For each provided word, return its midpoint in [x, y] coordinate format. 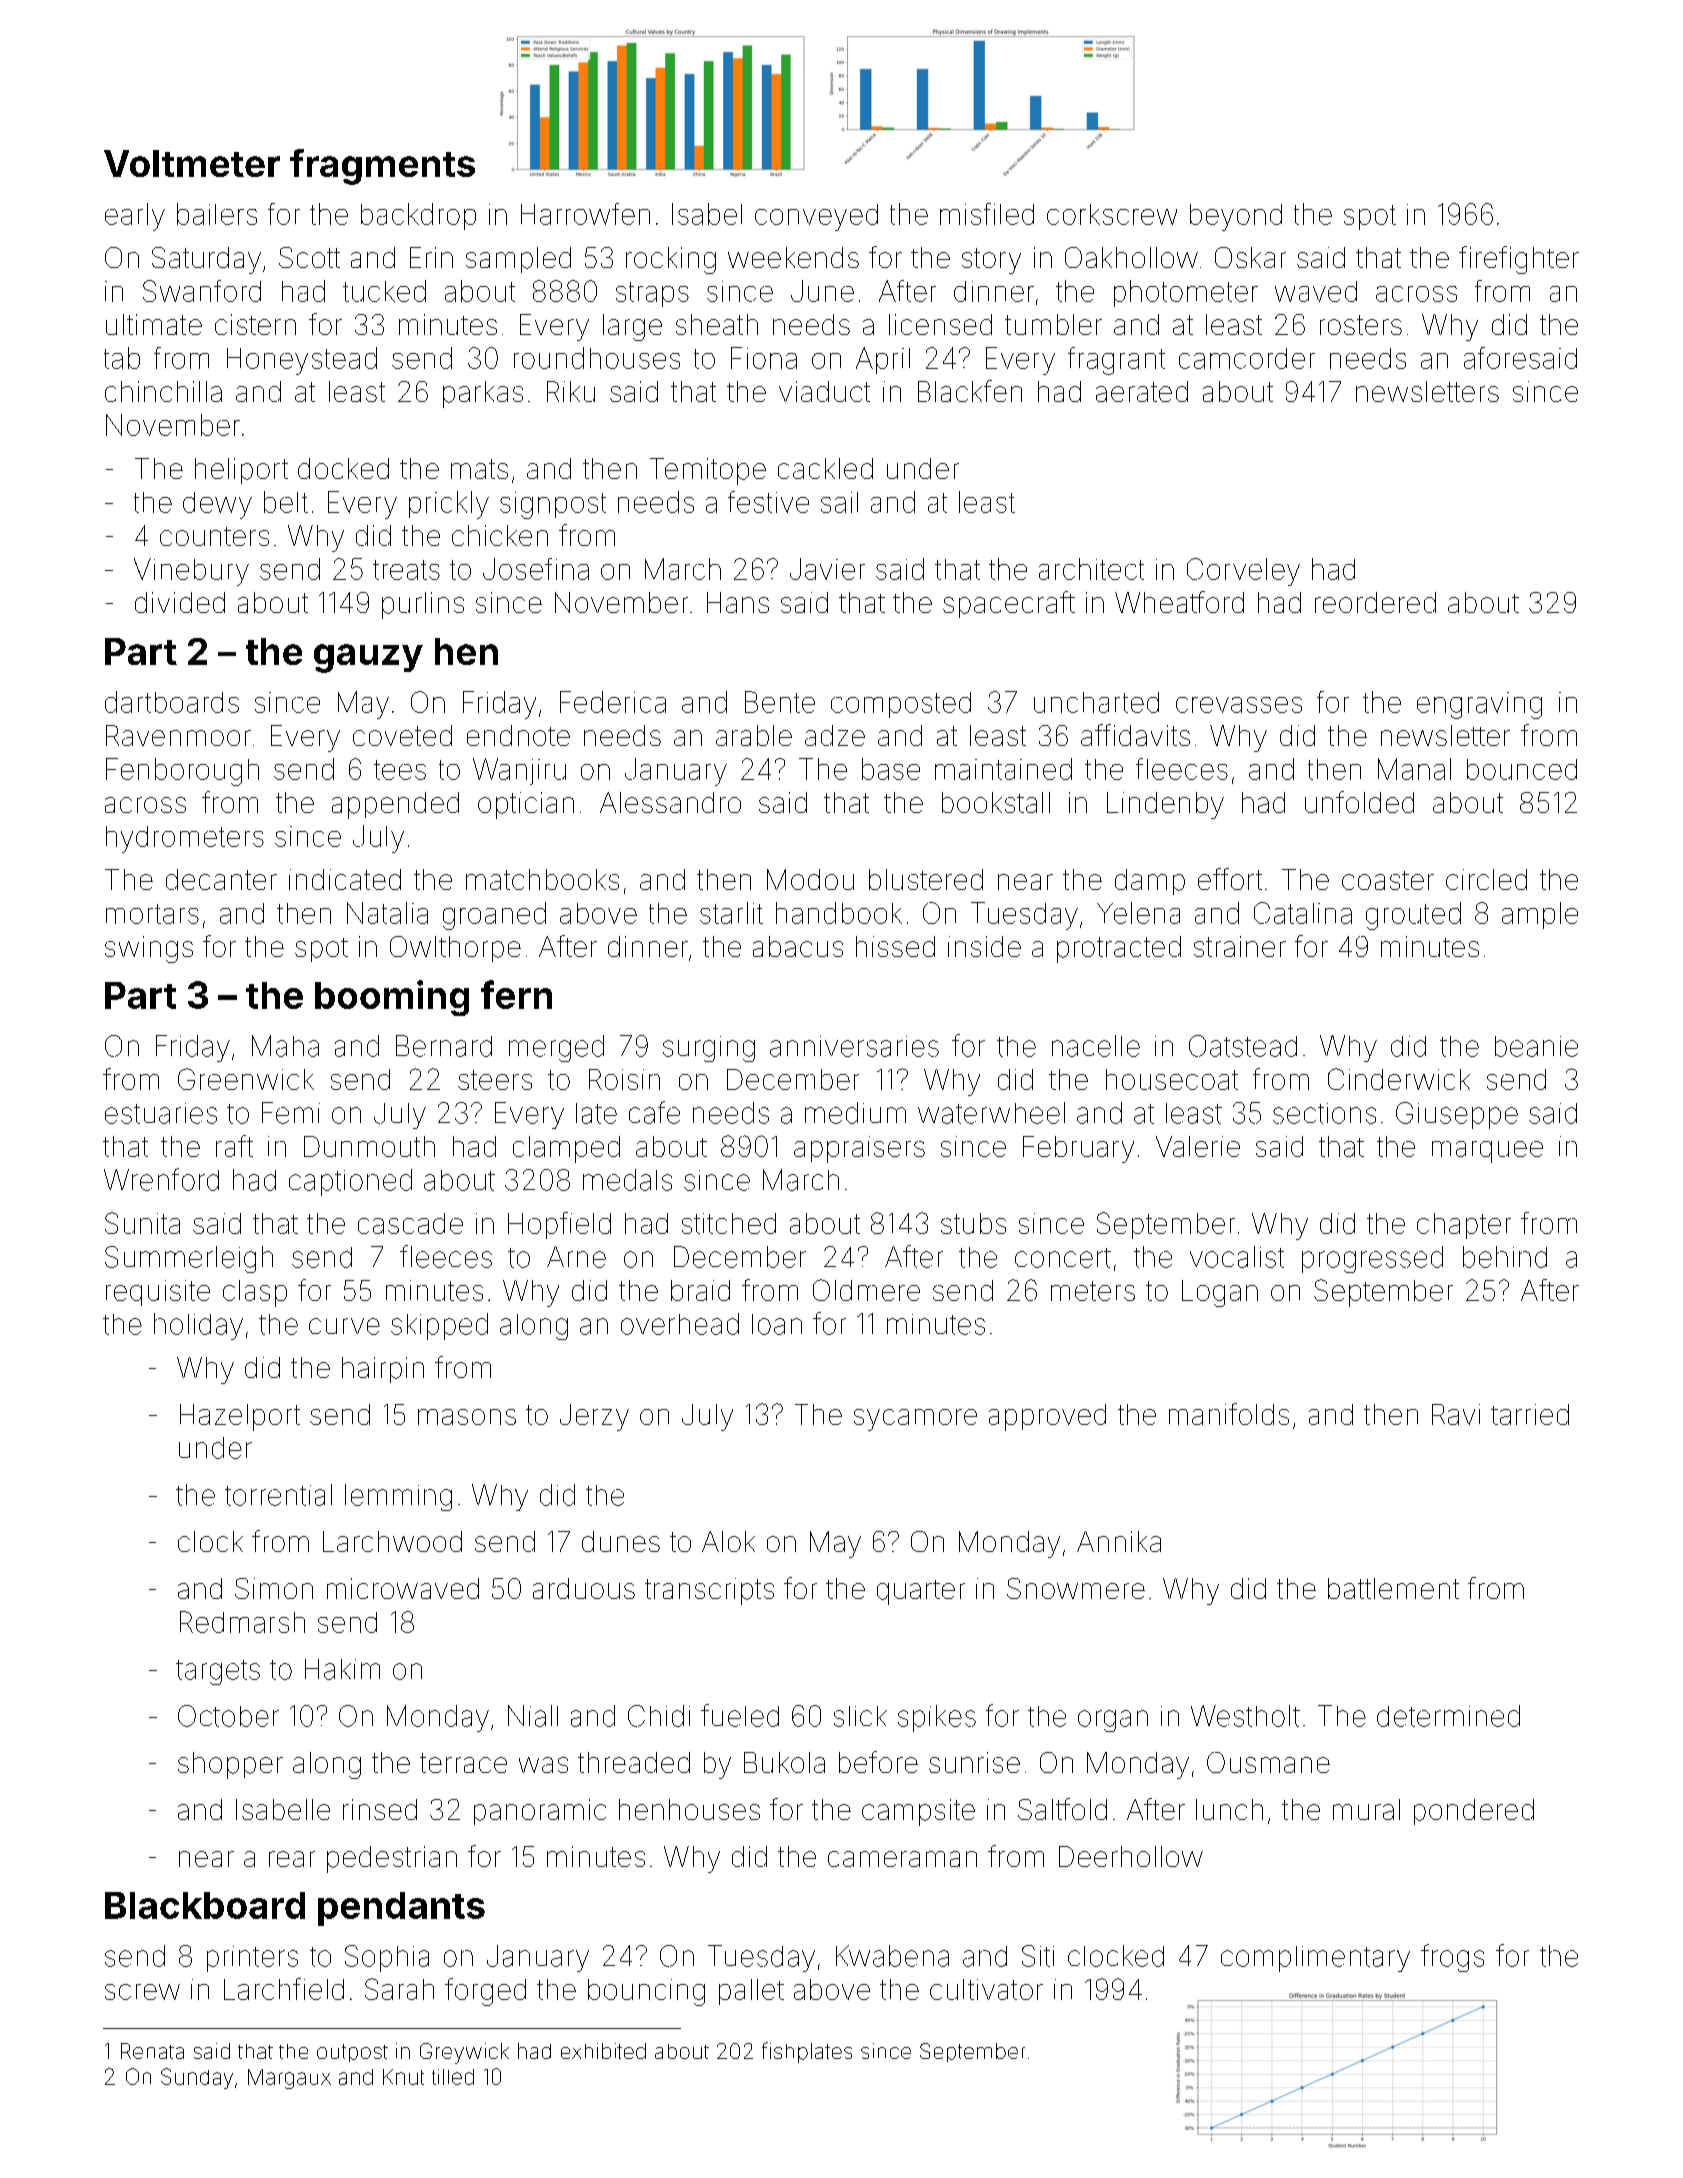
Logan [1220, 1293]
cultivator [986, 1989]
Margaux [289, 2079]
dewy [217, 505]
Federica [613, 702]
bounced [1522, 769]
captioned [350, 1182]
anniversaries [854, 1046]
